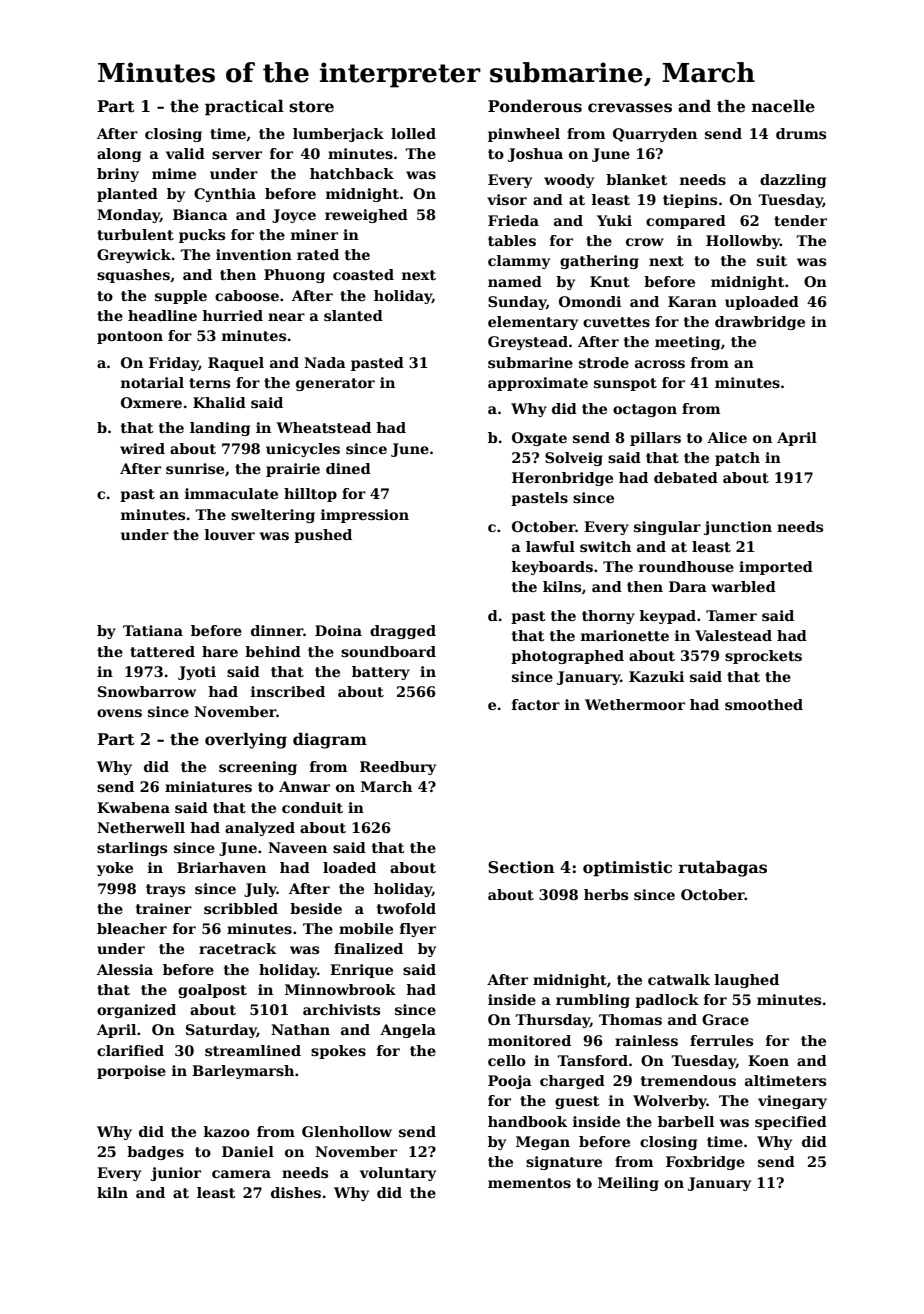  What do you see at coordinates (135, 234) in the image?
I see `turbulent` at bounding box center [135, 234].
